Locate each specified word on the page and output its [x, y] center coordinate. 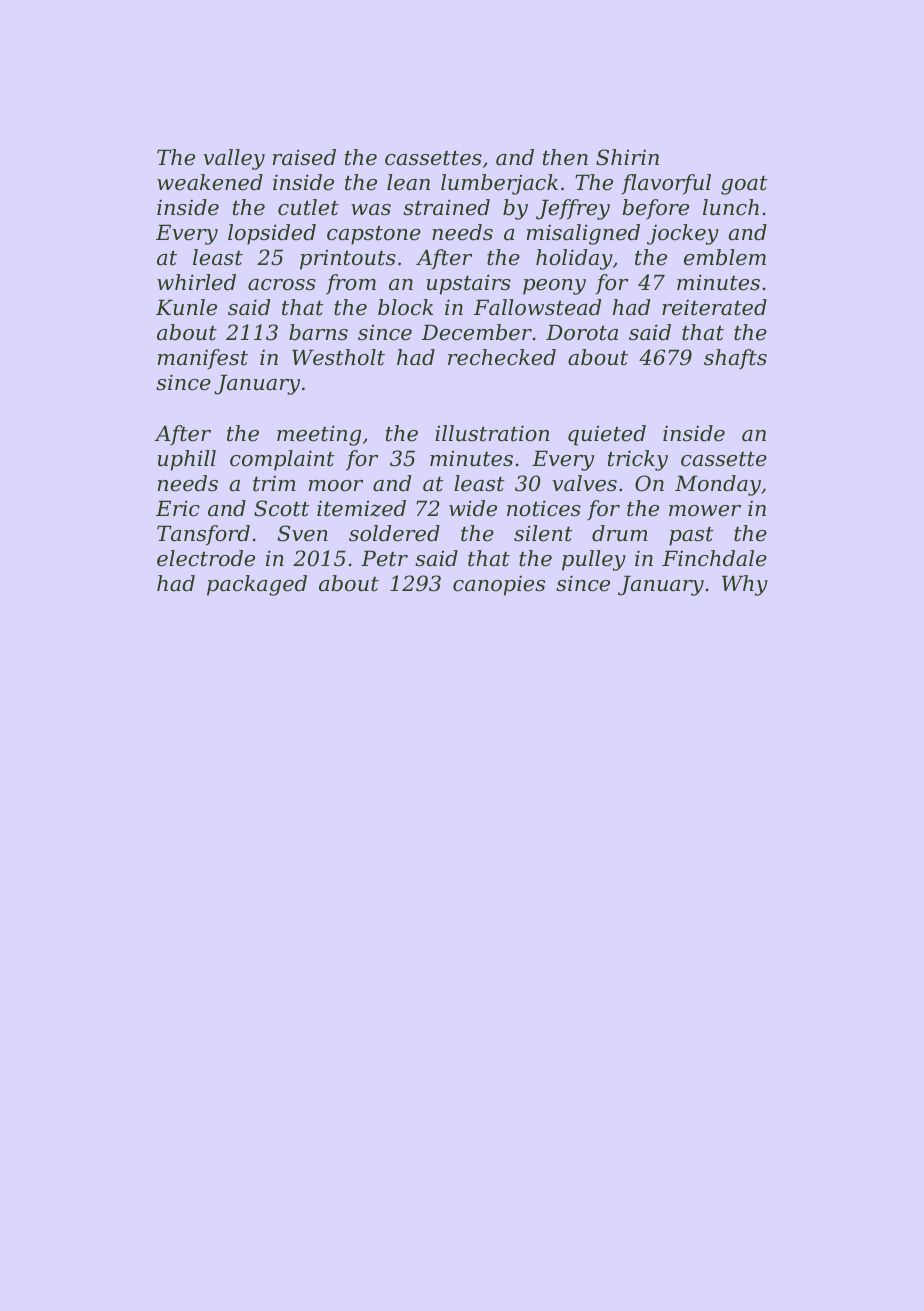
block [405, 307]
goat [744, 185]
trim [274, 483]
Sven [303, 533]
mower [705, 511]
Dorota [582, 332]
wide [473, 508]
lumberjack [499, 184]
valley [234, 159]
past [691, 536]
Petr [384, 558]
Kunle [186, 307]
